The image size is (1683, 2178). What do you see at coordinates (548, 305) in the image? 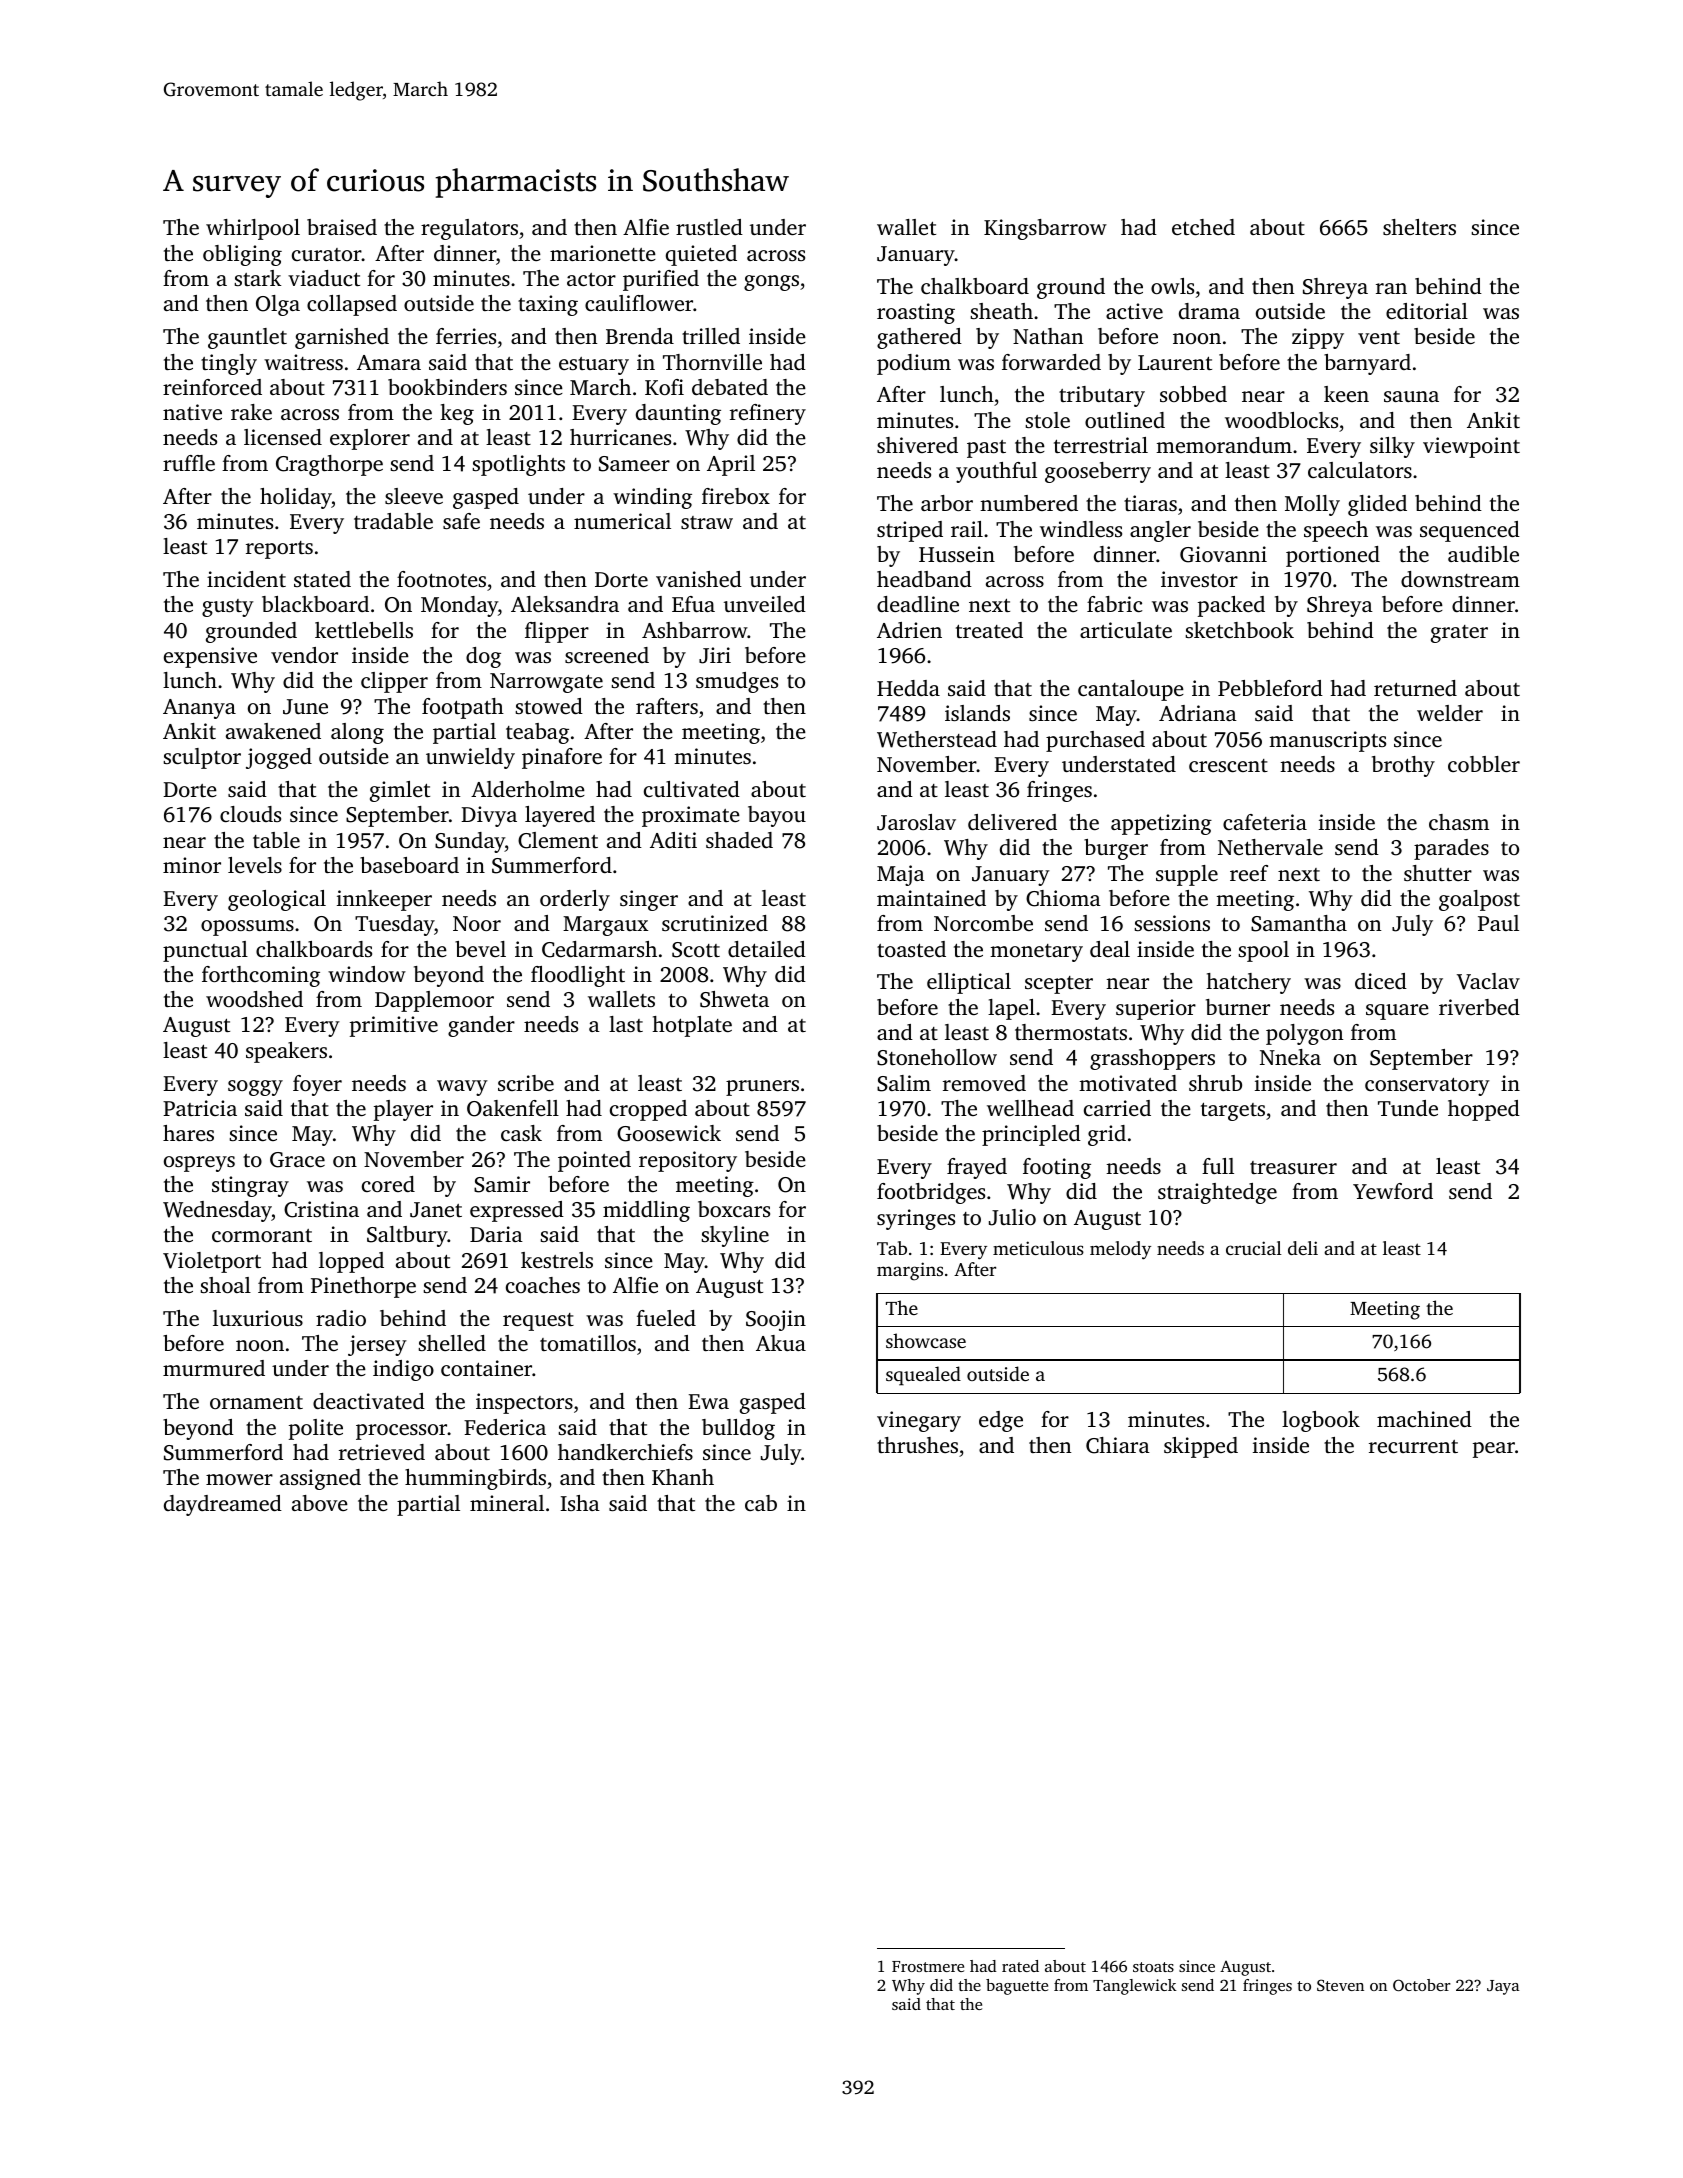
I see `taxing` at bounding box center [548, 305].
